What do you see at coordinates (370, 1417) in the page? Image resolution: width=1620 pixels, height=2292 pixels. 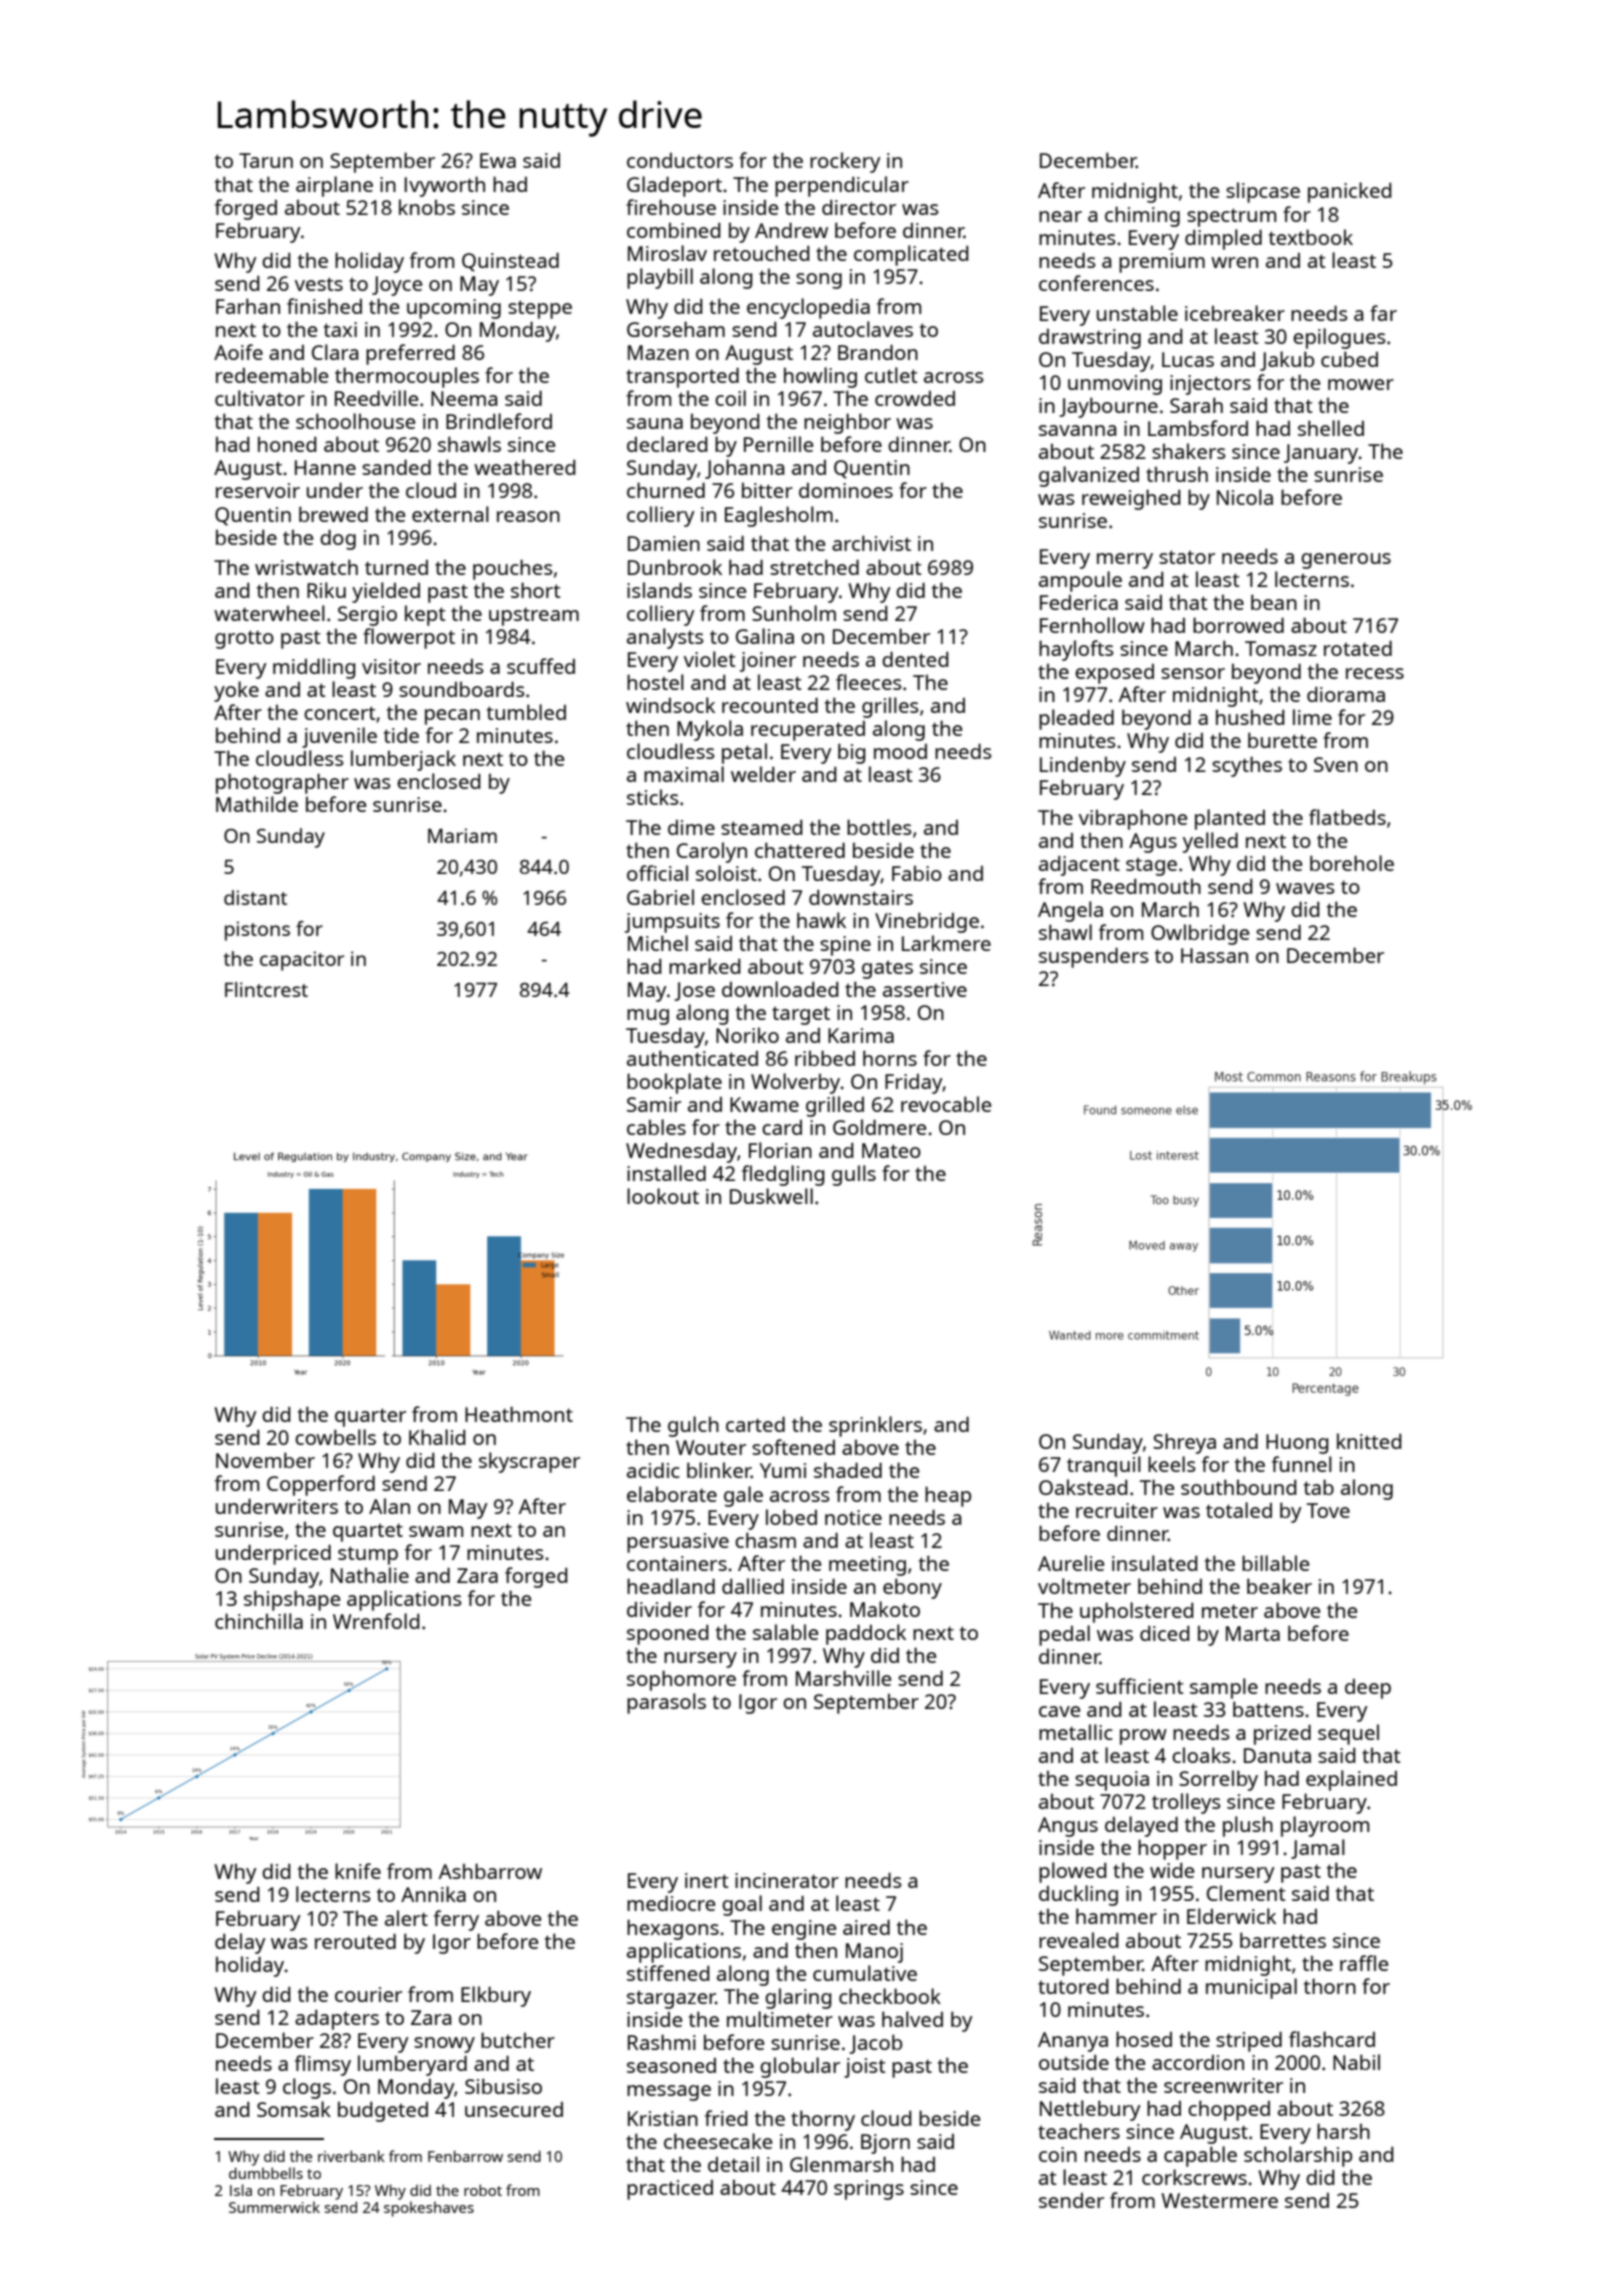 I see `quarter` at bounding box center [370, 1417].
